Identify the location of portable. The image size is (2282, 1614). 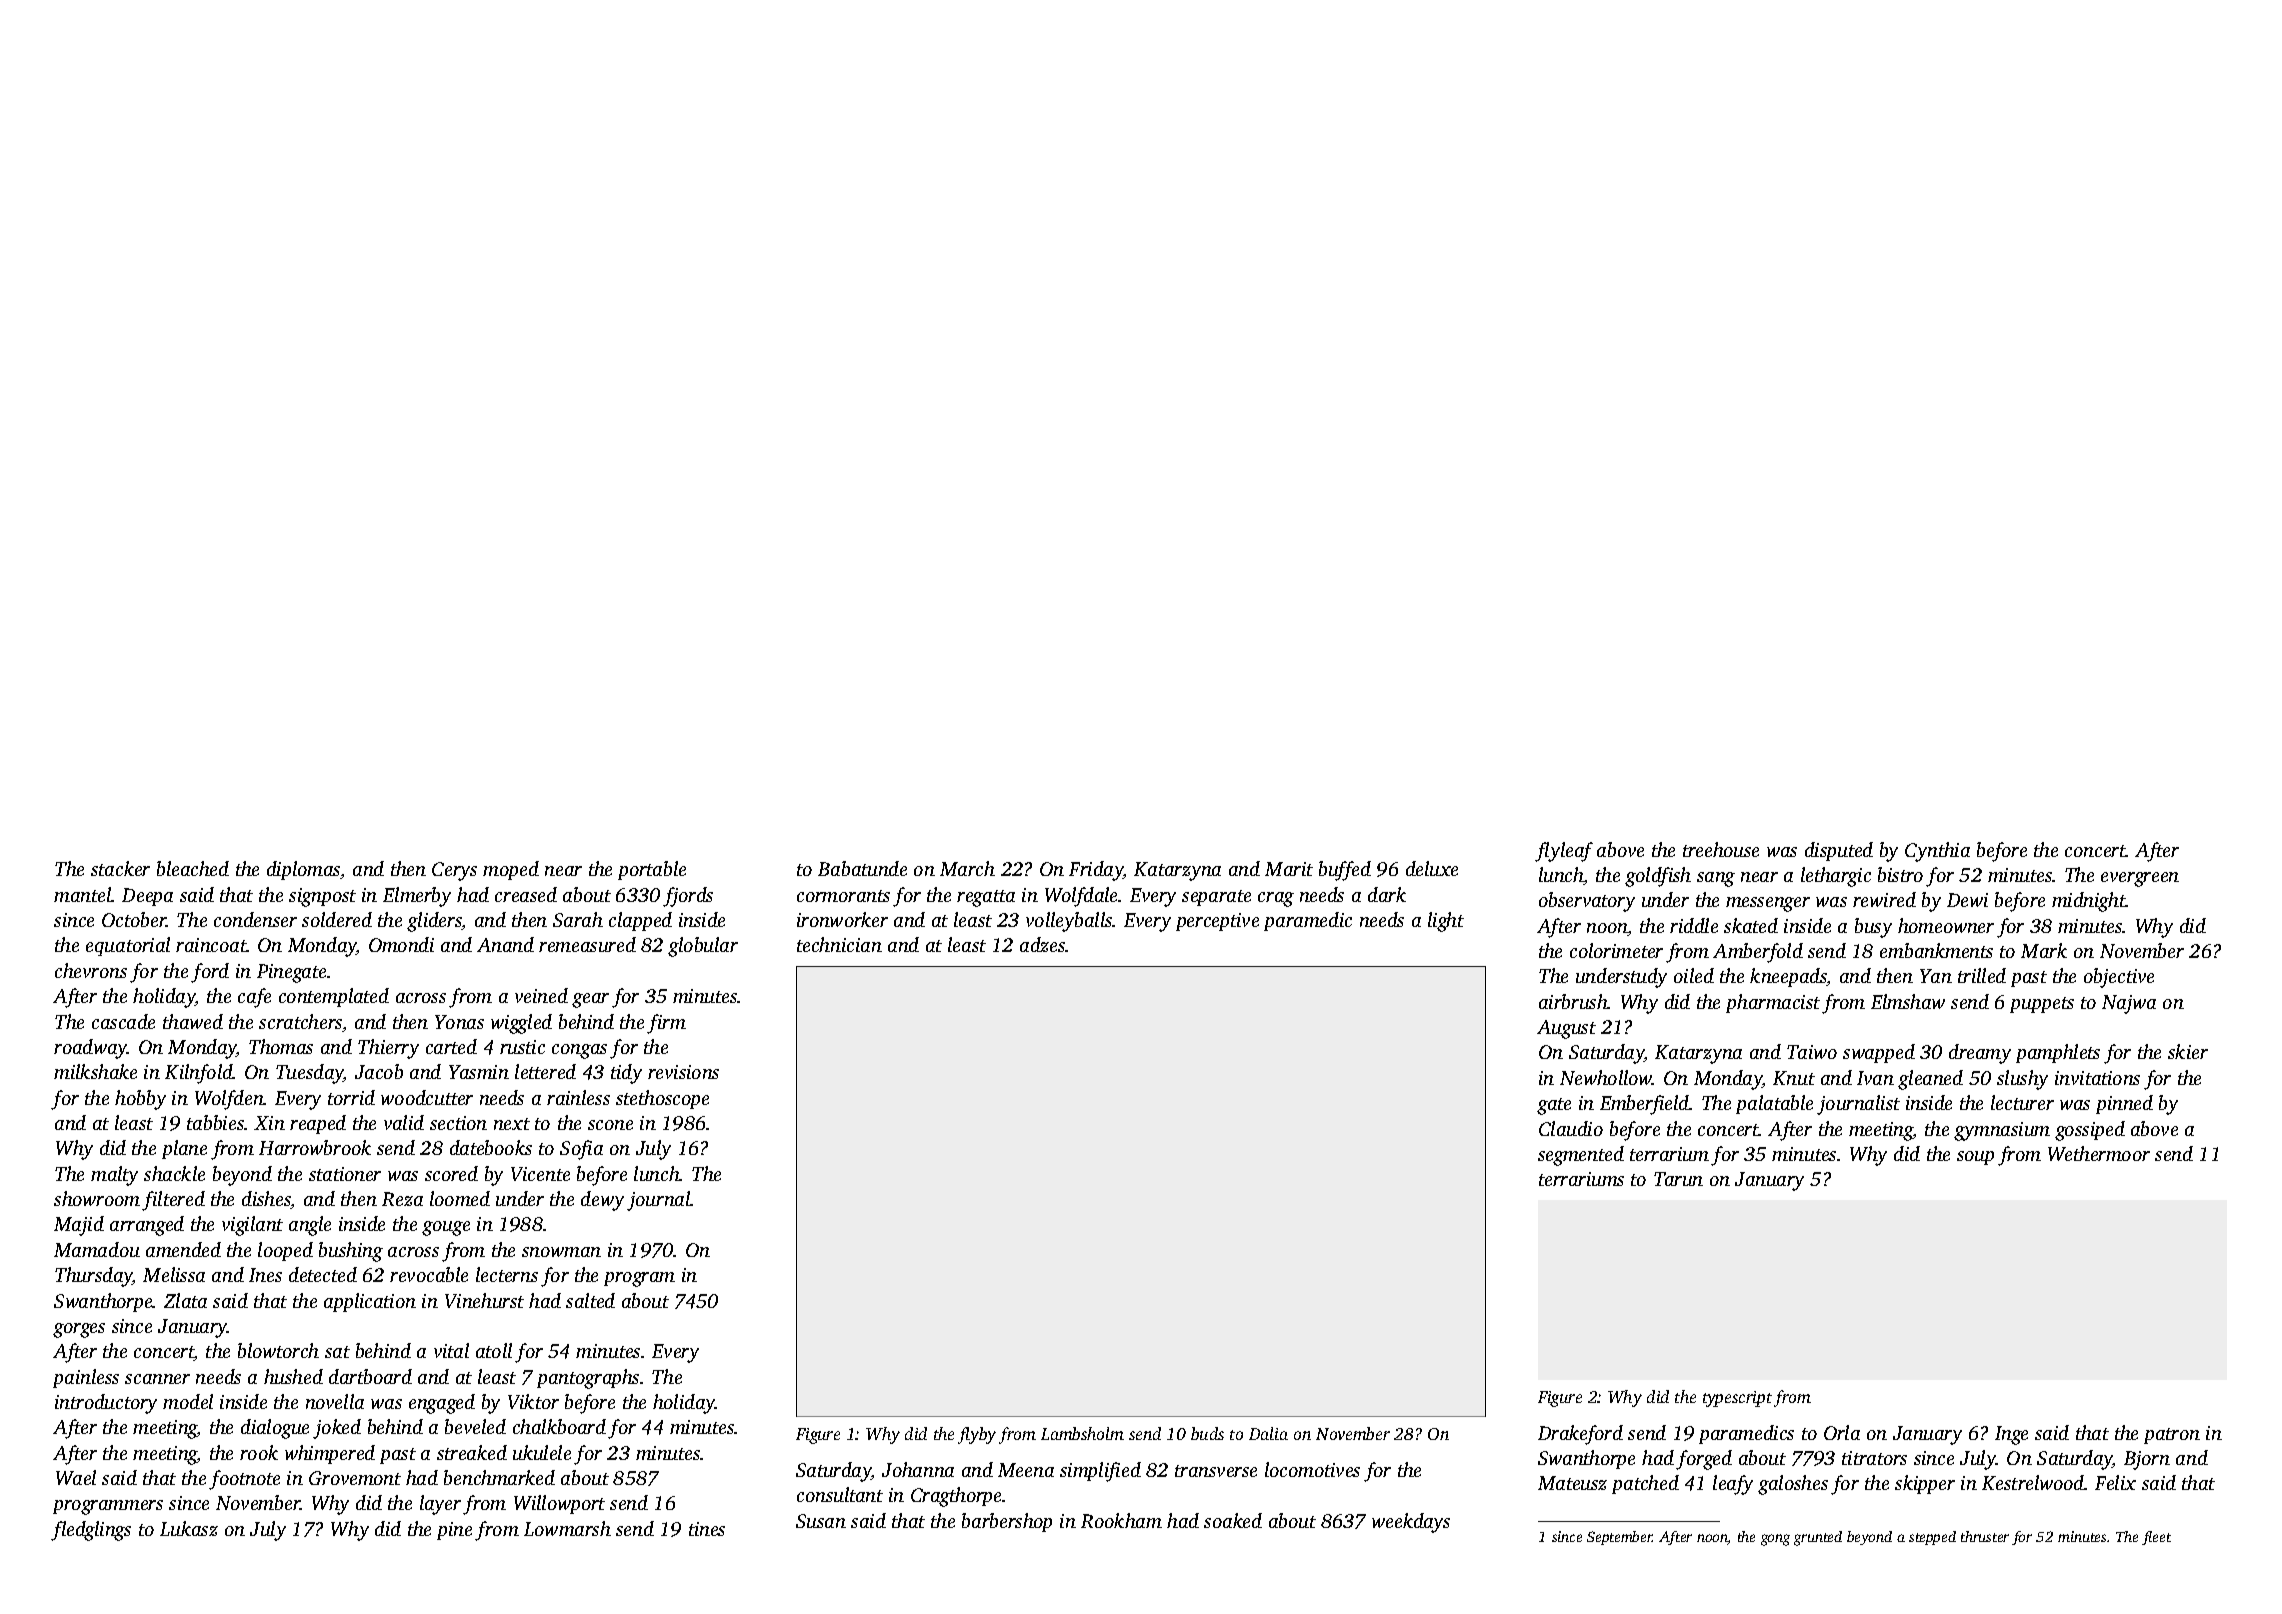
(652, 870).
